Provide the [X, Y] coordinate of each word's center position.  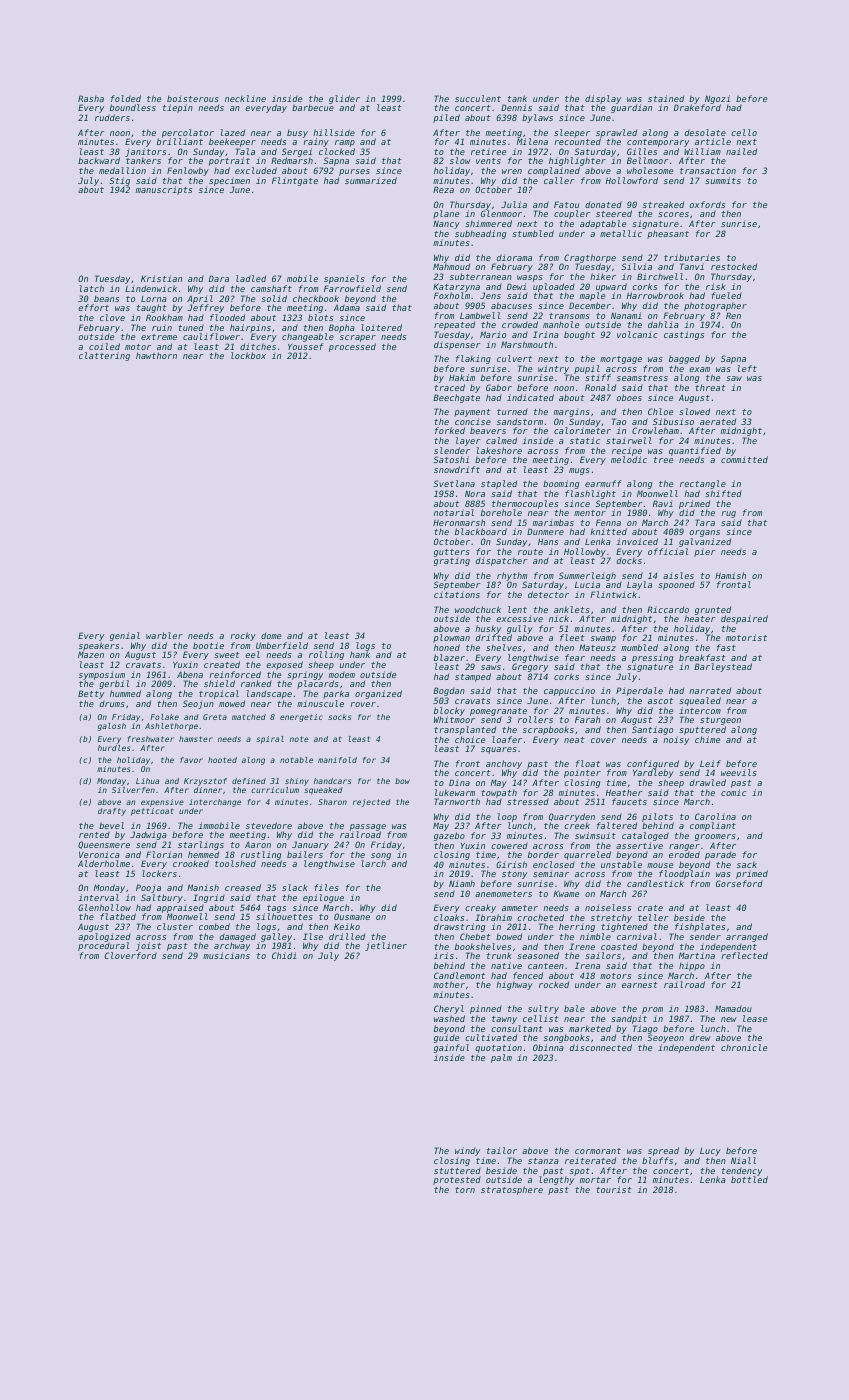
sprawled [616, 133]
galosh [112, 727]
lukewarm [455, 792]
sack [747, 865]
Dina [459, 782]
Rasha [91, 98]
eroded [684, 855]
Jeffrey [206, 309]
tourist [614, 1189]
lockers [159, 873]
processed [352, 347]
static [585, 440]
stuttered [457, 1170]
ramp [345, 143]
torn [465, 1190]
